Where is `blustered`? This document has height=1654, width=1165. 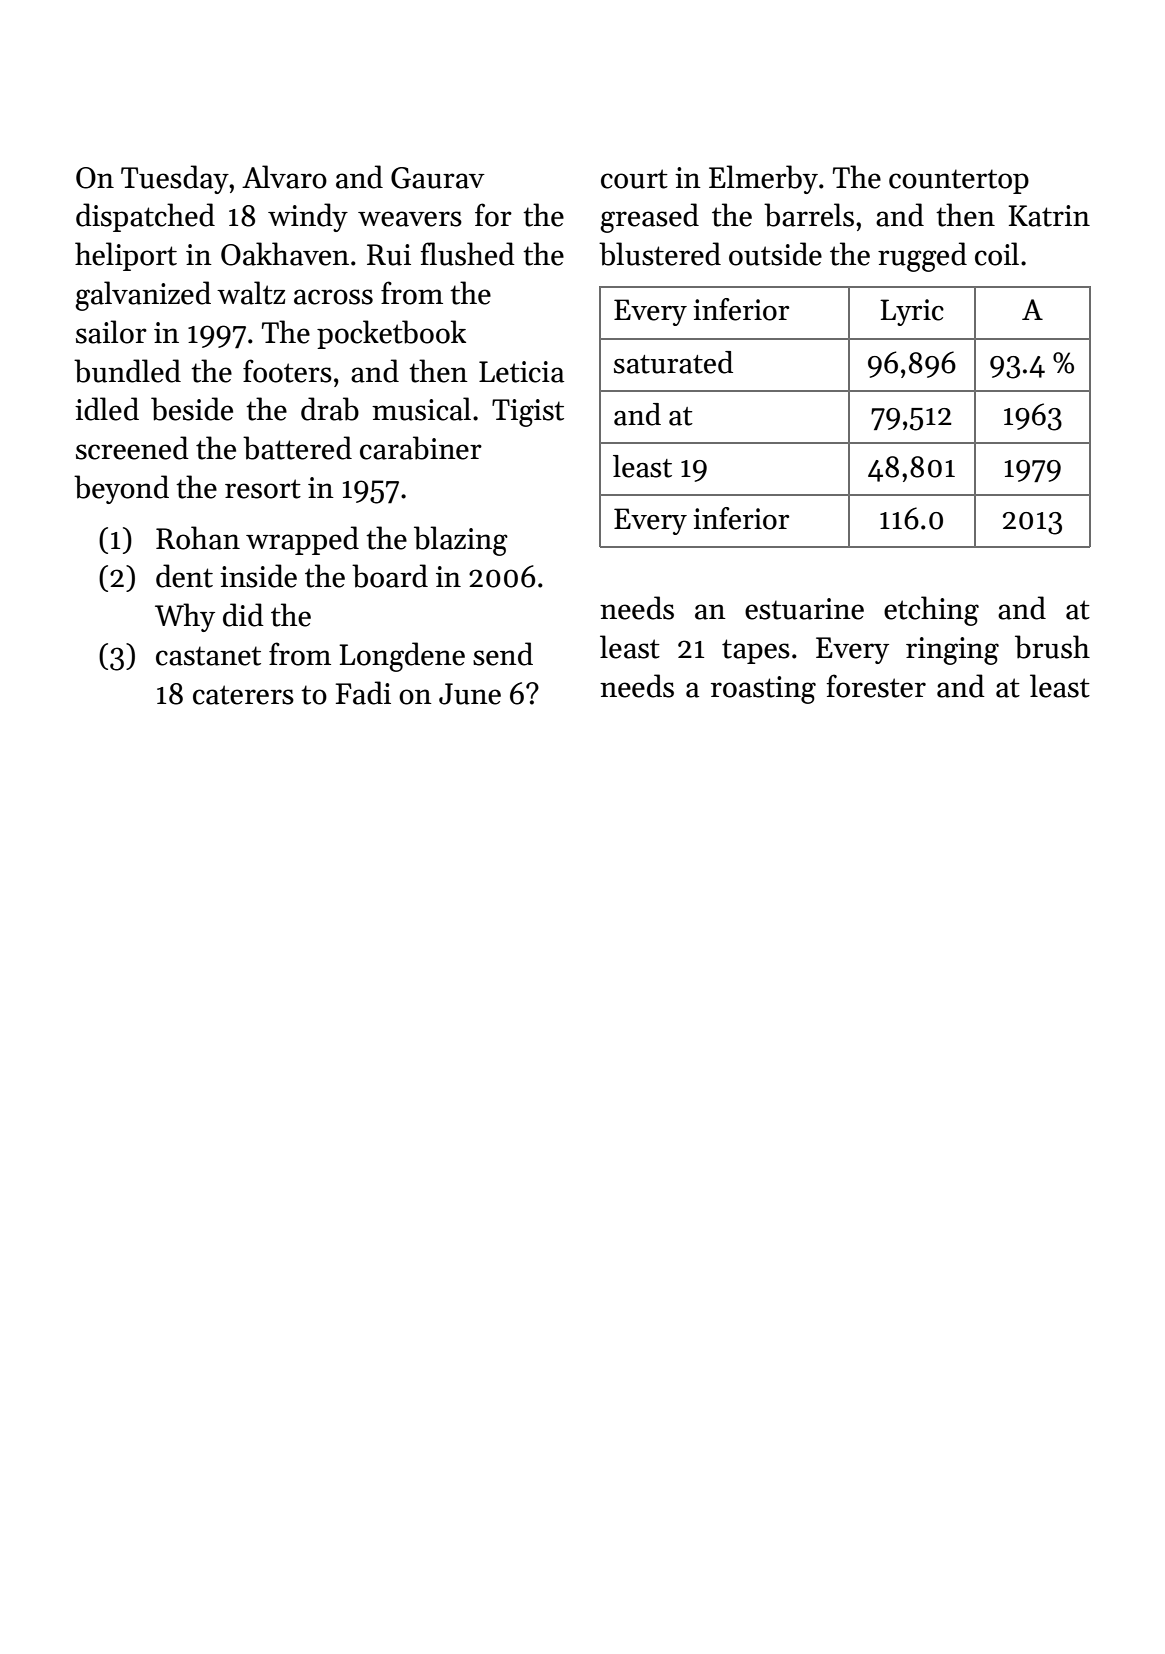 blustered is located at coordinates (660, 254).
